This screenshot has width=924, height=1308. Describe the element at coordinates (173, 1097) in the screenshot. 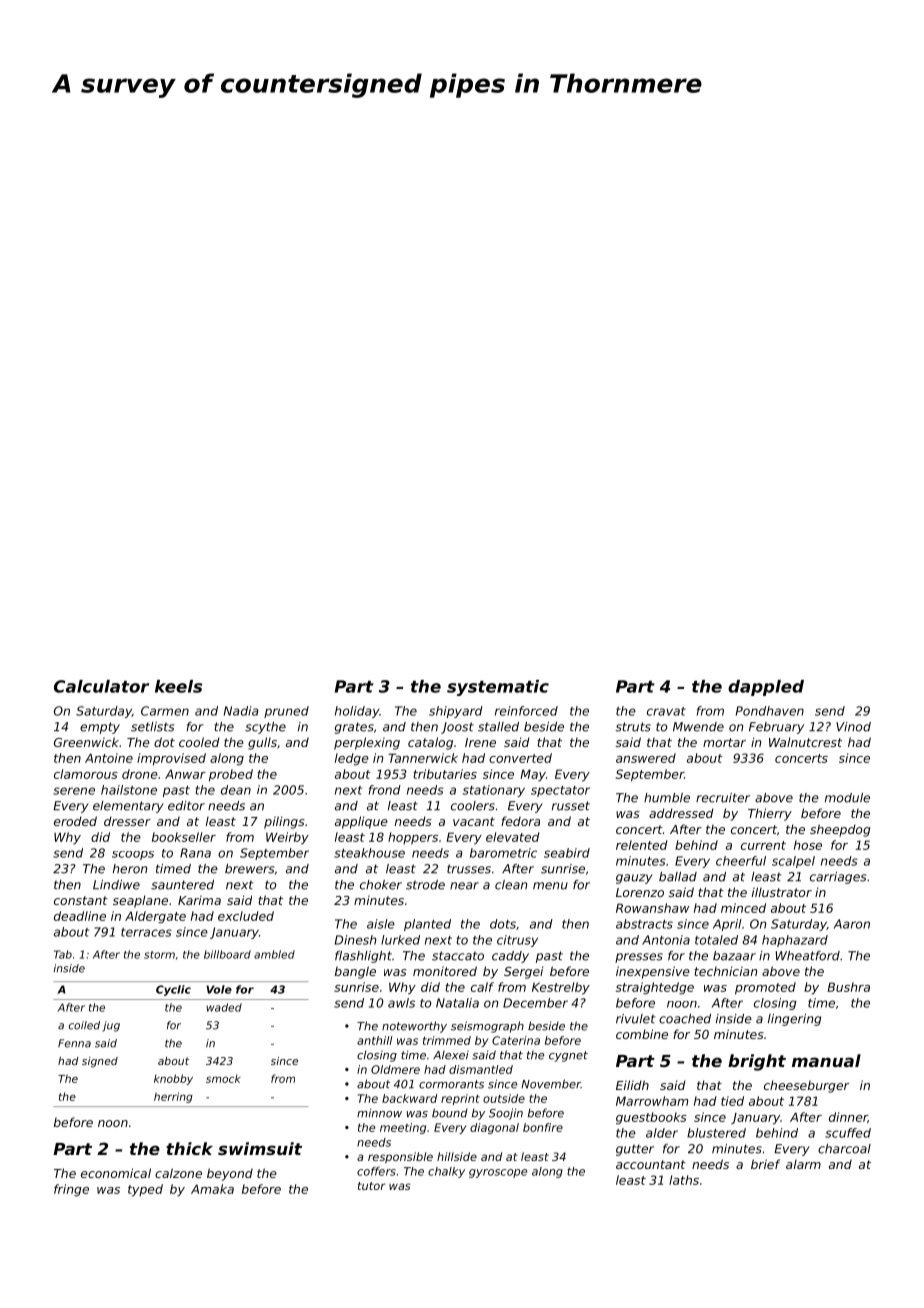

I see `herring` at that location.
